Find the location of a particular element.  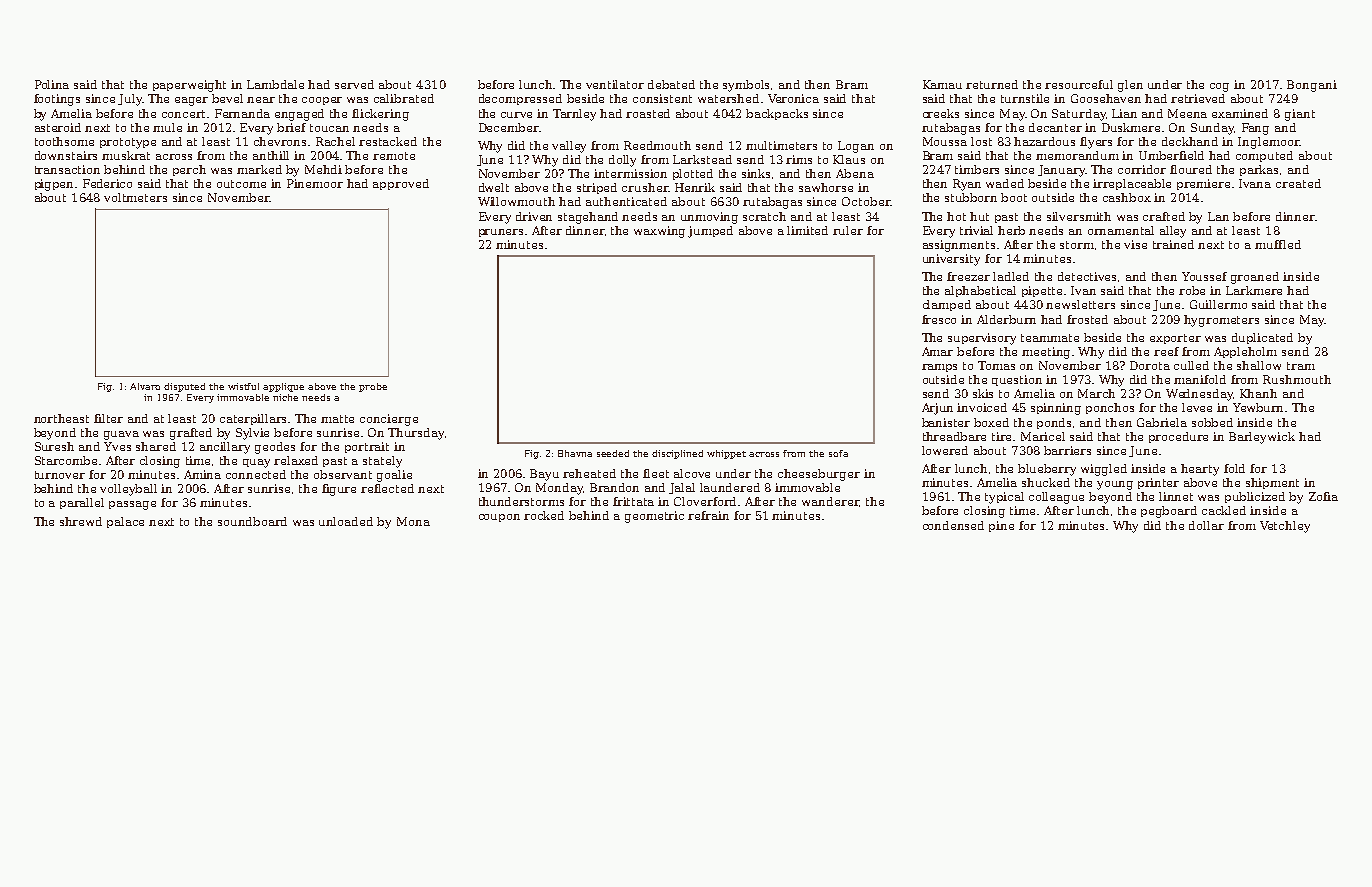

parallel is located at coordinates (82, 503).
